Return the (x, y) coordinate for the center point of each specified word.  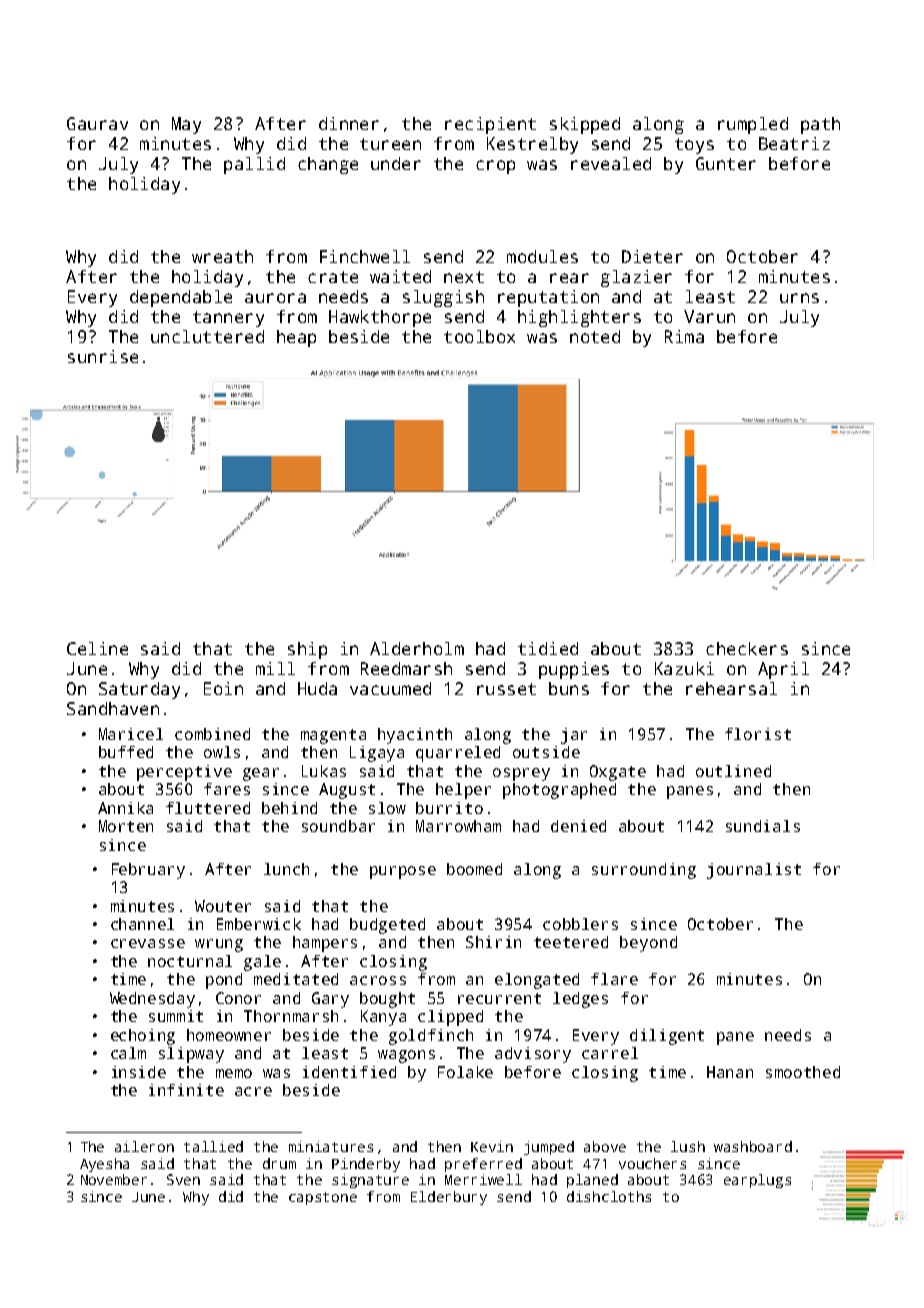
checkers (747, 648)
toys (694, 146)
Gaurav (97, 123)
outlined (733, 771)
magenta (333, 736)
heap (296, 338)
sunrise (103, 356)
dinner (349, 123)
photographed (559, 791)
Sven (183, 1179)
